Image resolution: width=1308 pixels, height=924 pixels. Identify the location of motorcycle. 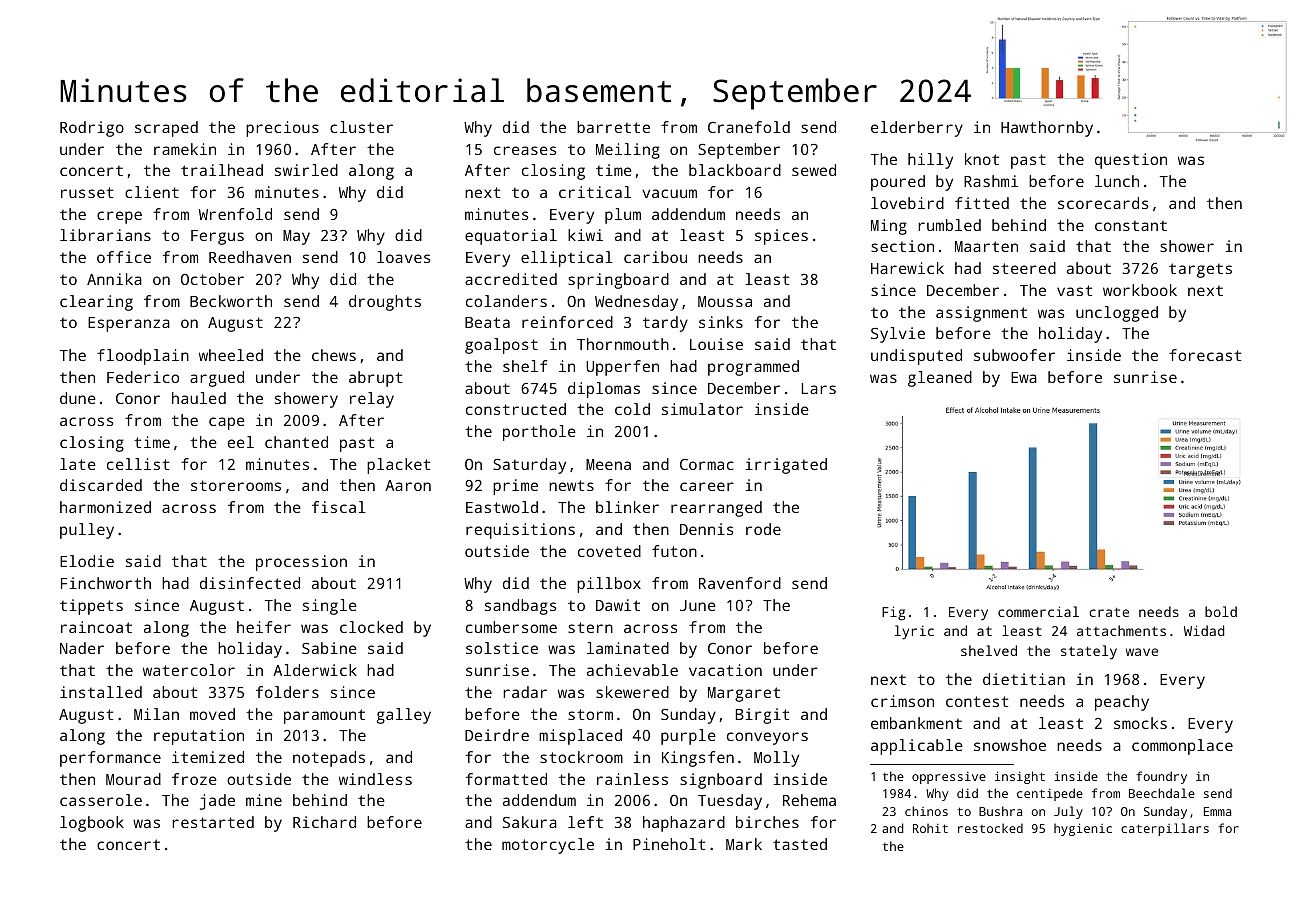
(548, 846).
